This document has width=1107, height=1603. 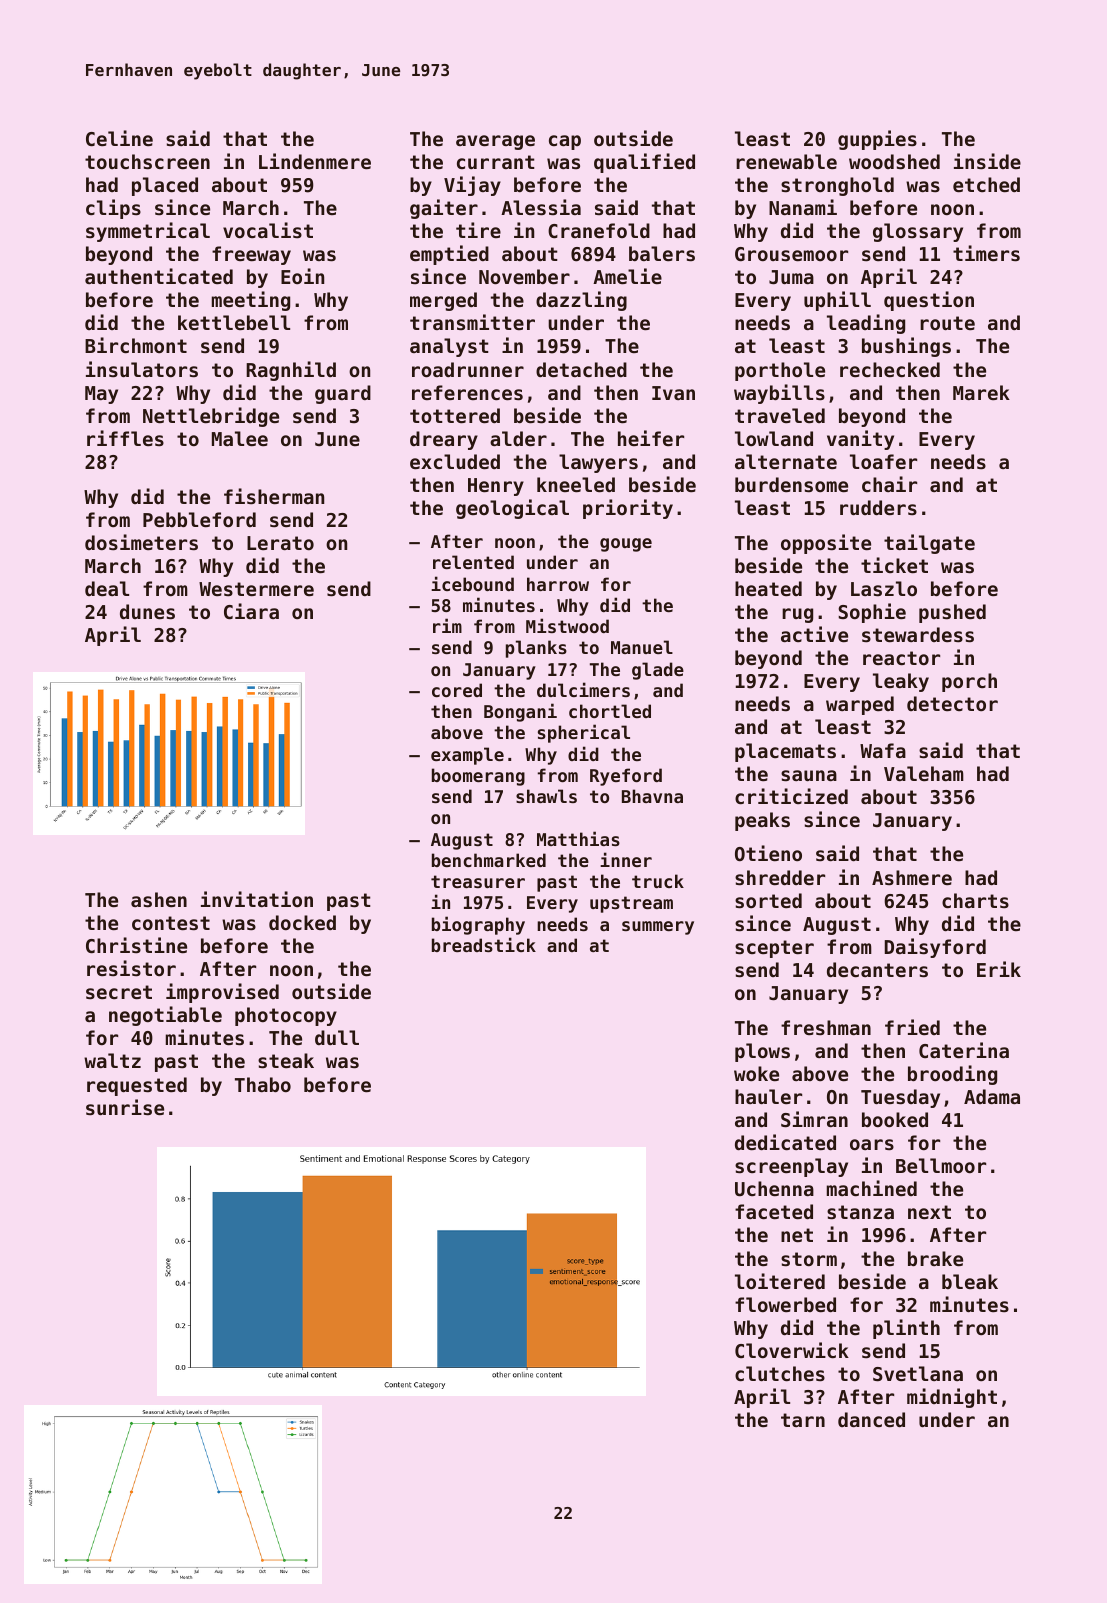 I want to click on cored, so click(x=457, y=690).
